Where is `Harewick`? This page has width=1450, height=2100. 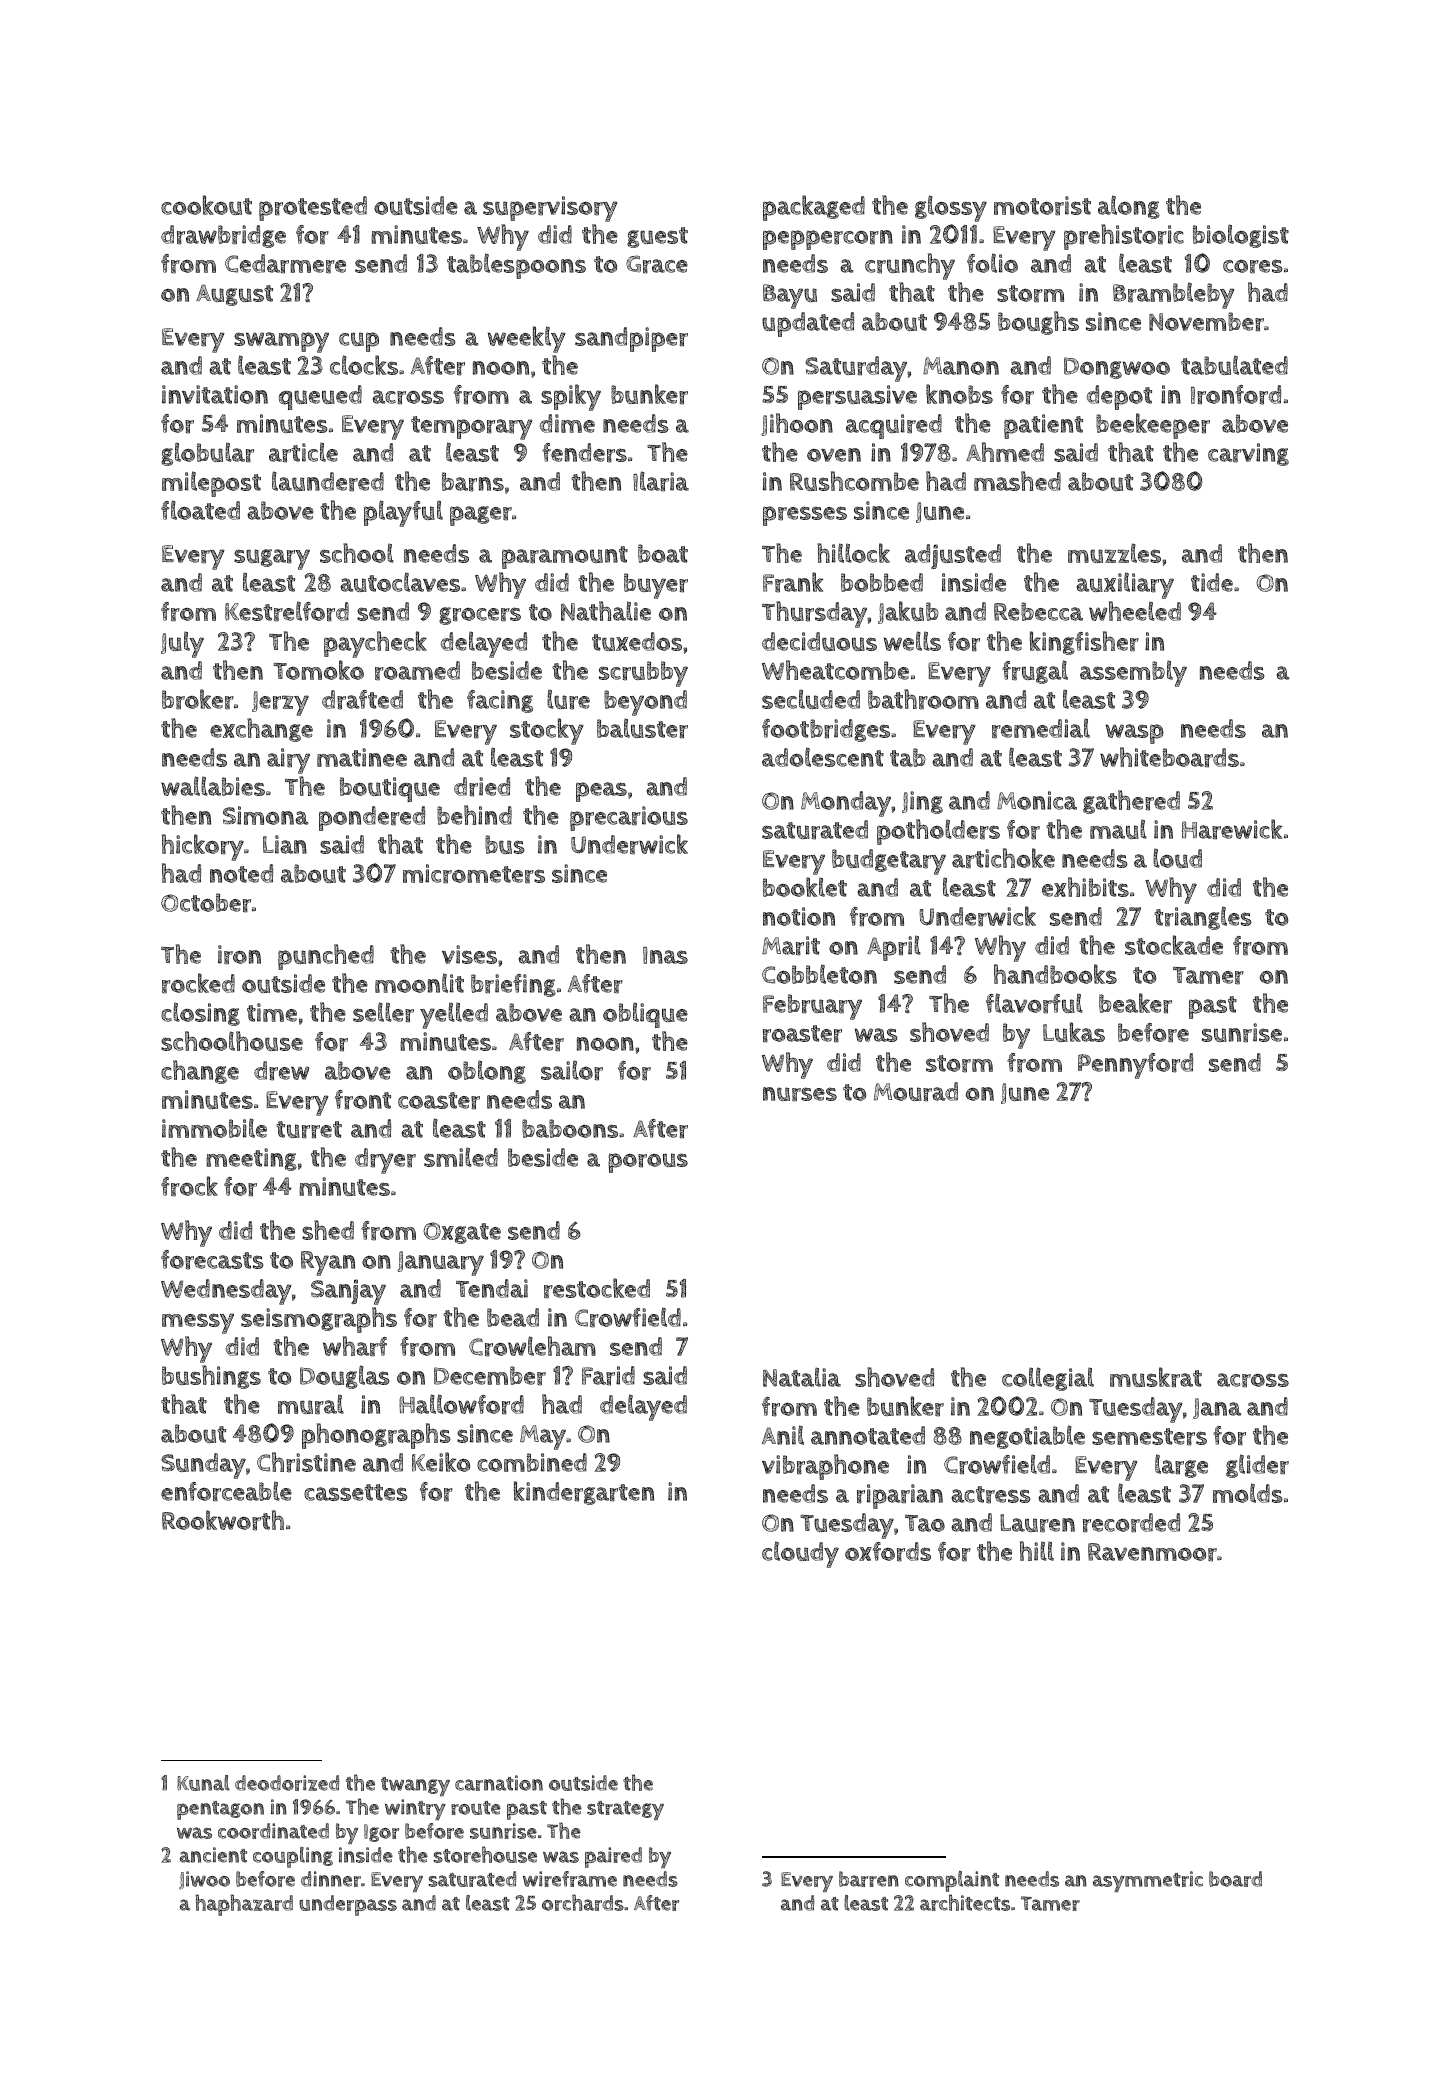
Harewick is located at coordinates (1232, 829).
